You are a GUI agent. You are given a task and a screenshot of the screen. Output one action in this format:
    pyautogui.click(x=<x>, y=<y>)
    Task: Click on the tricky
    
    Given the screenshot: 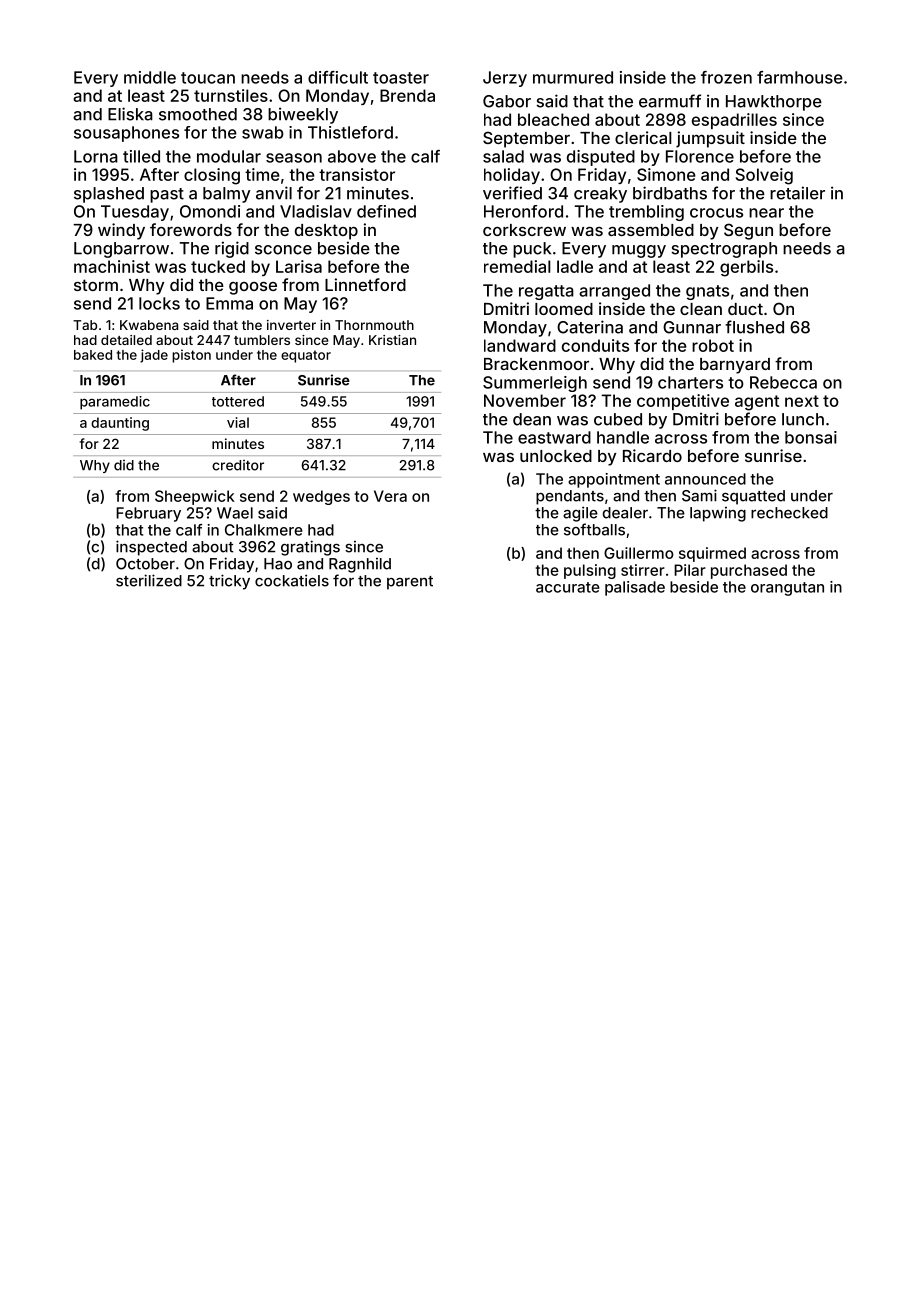 What is the action you would take?
    pyautogui.click(x=229, y=582)
